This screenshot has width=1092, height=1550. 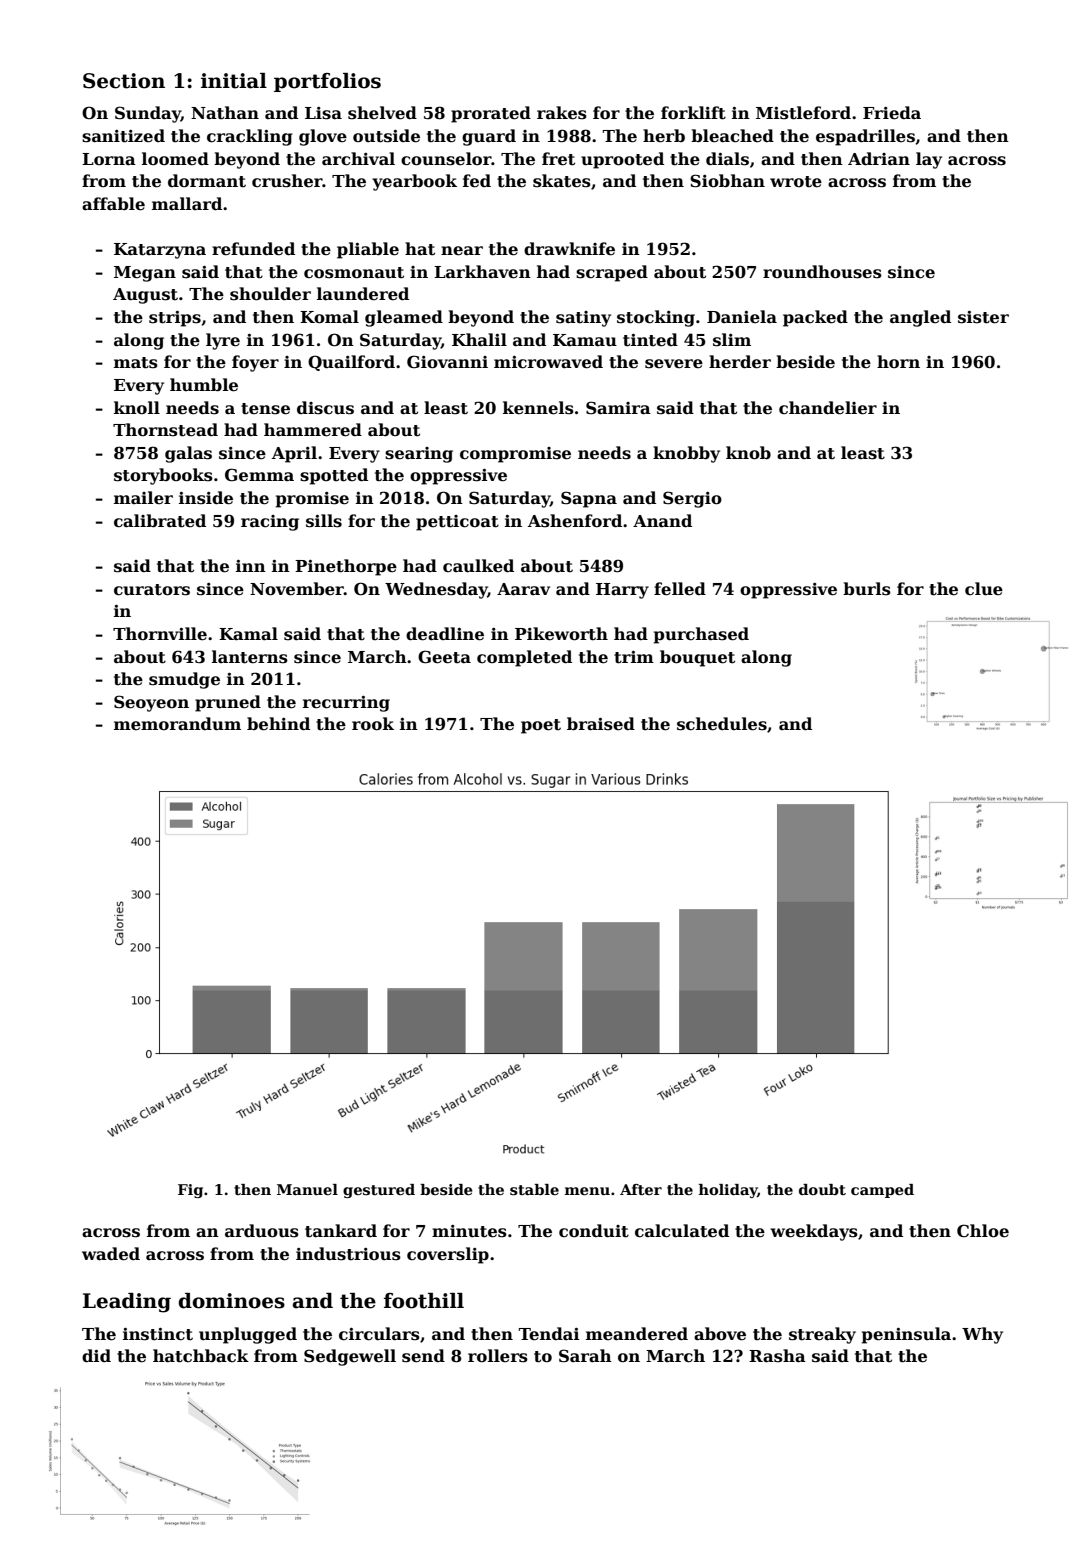 I want to click on fed, so click(x=477, y=181).
